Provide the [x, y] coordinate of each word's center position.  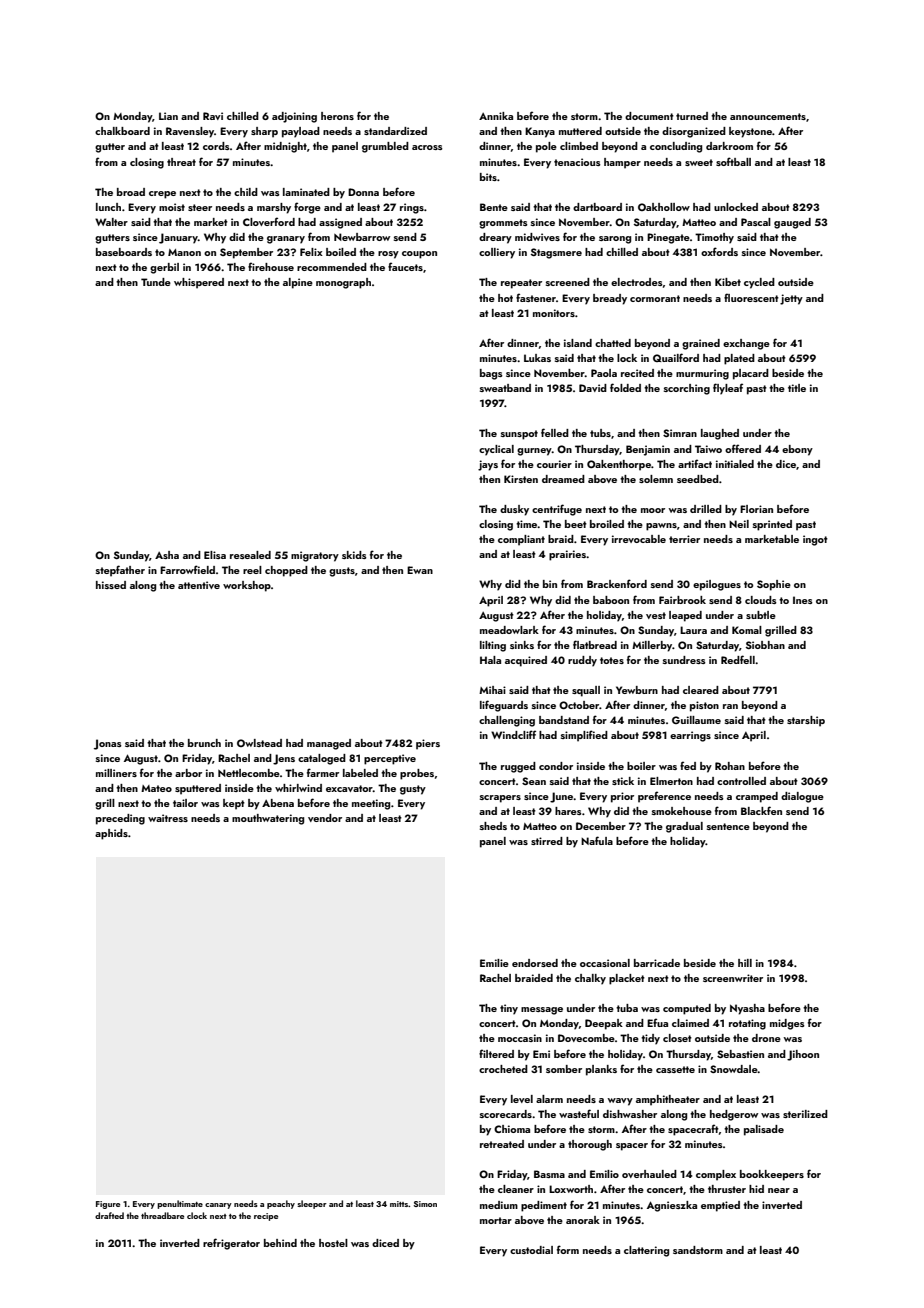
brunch [204, 743]
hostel [333, 1243]
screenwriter [733, 978]
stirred [547, 841]
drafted [109, 1215]
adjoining [294, 117]
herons [337, 116]
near [779, 1190]
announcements [768, 116]
